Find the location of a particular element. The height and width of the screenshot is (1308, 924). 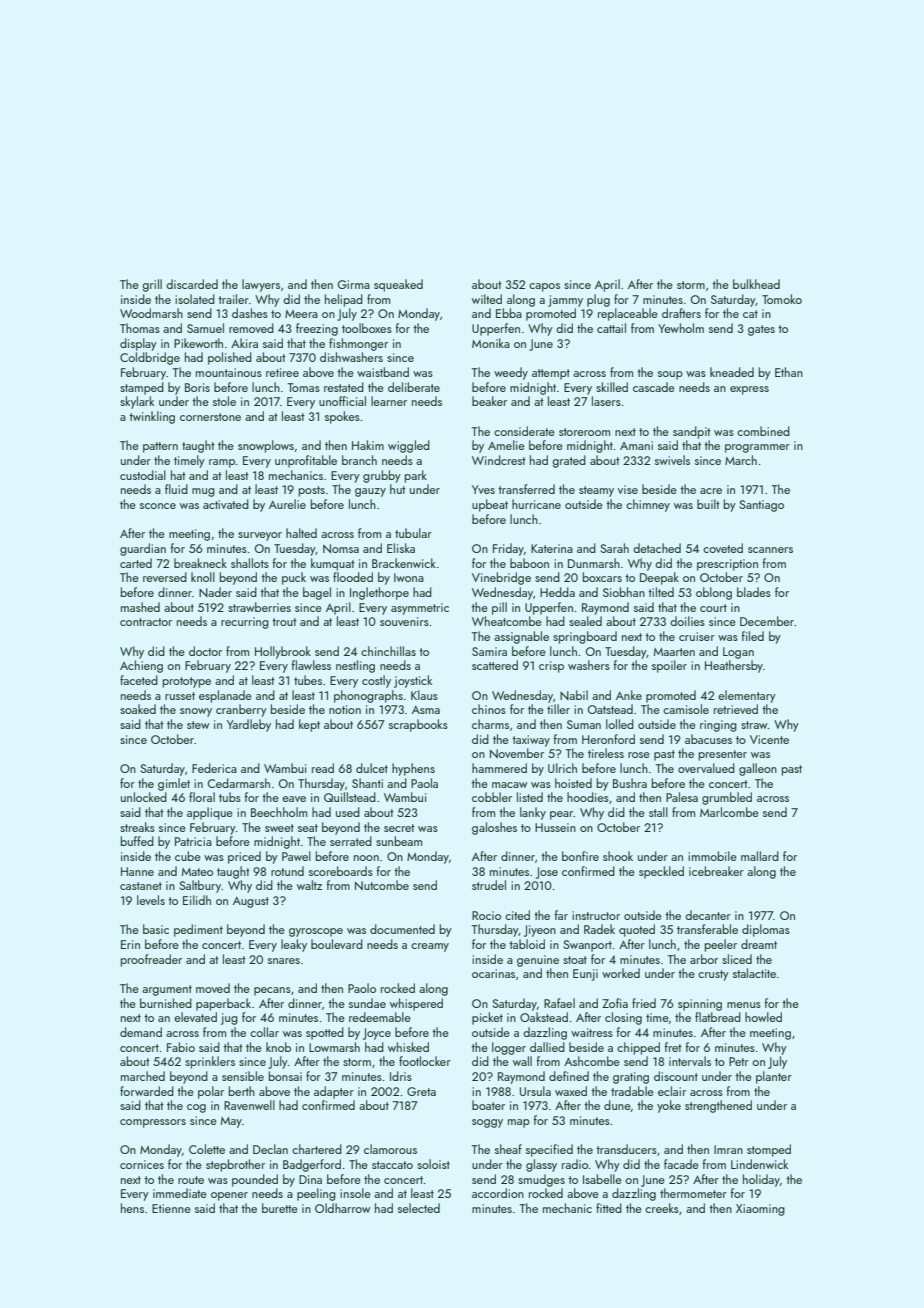

kept is located at coordinates (309, 725).
